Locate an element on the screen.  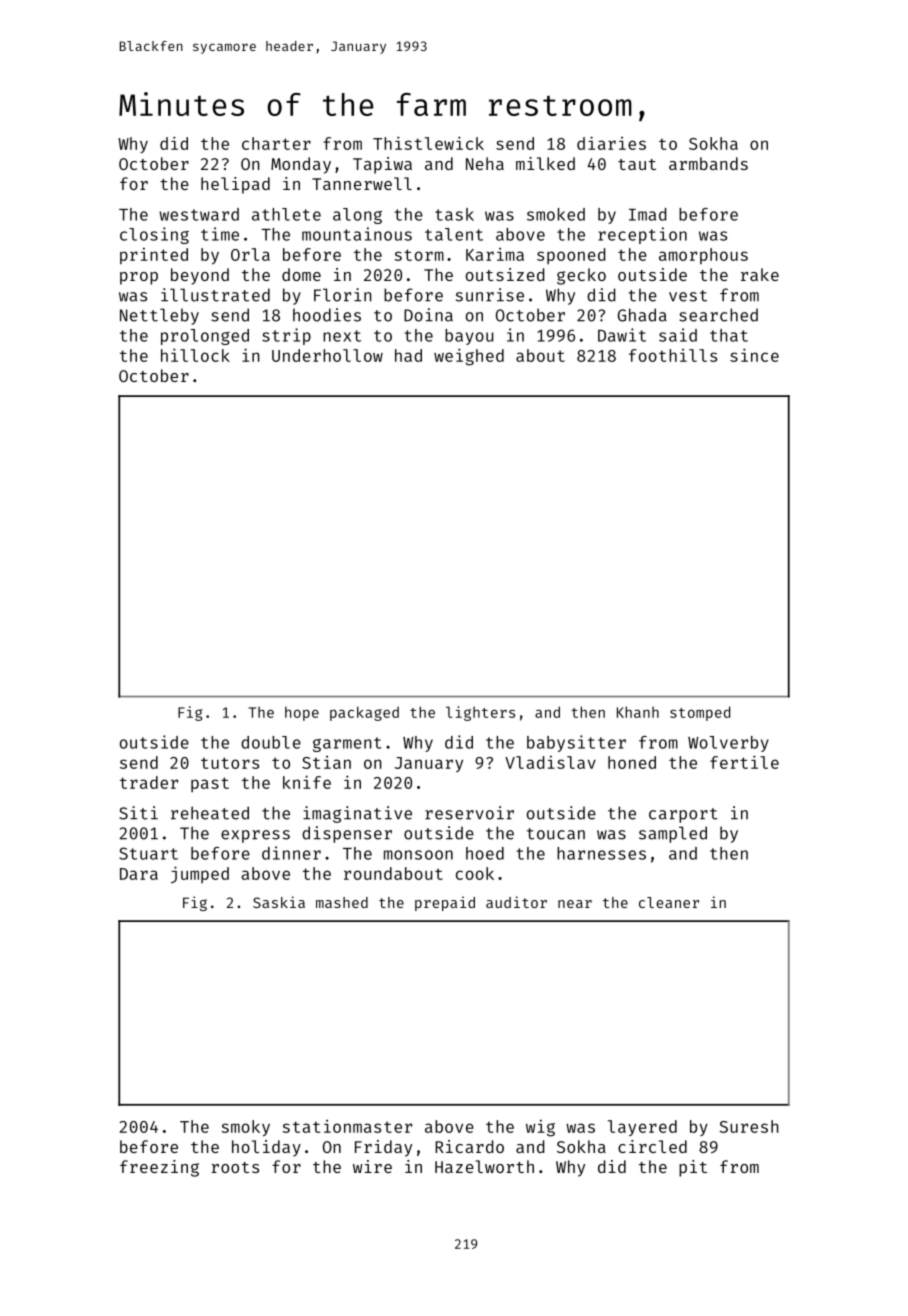
Dara is located at coordinates (139, 874).
